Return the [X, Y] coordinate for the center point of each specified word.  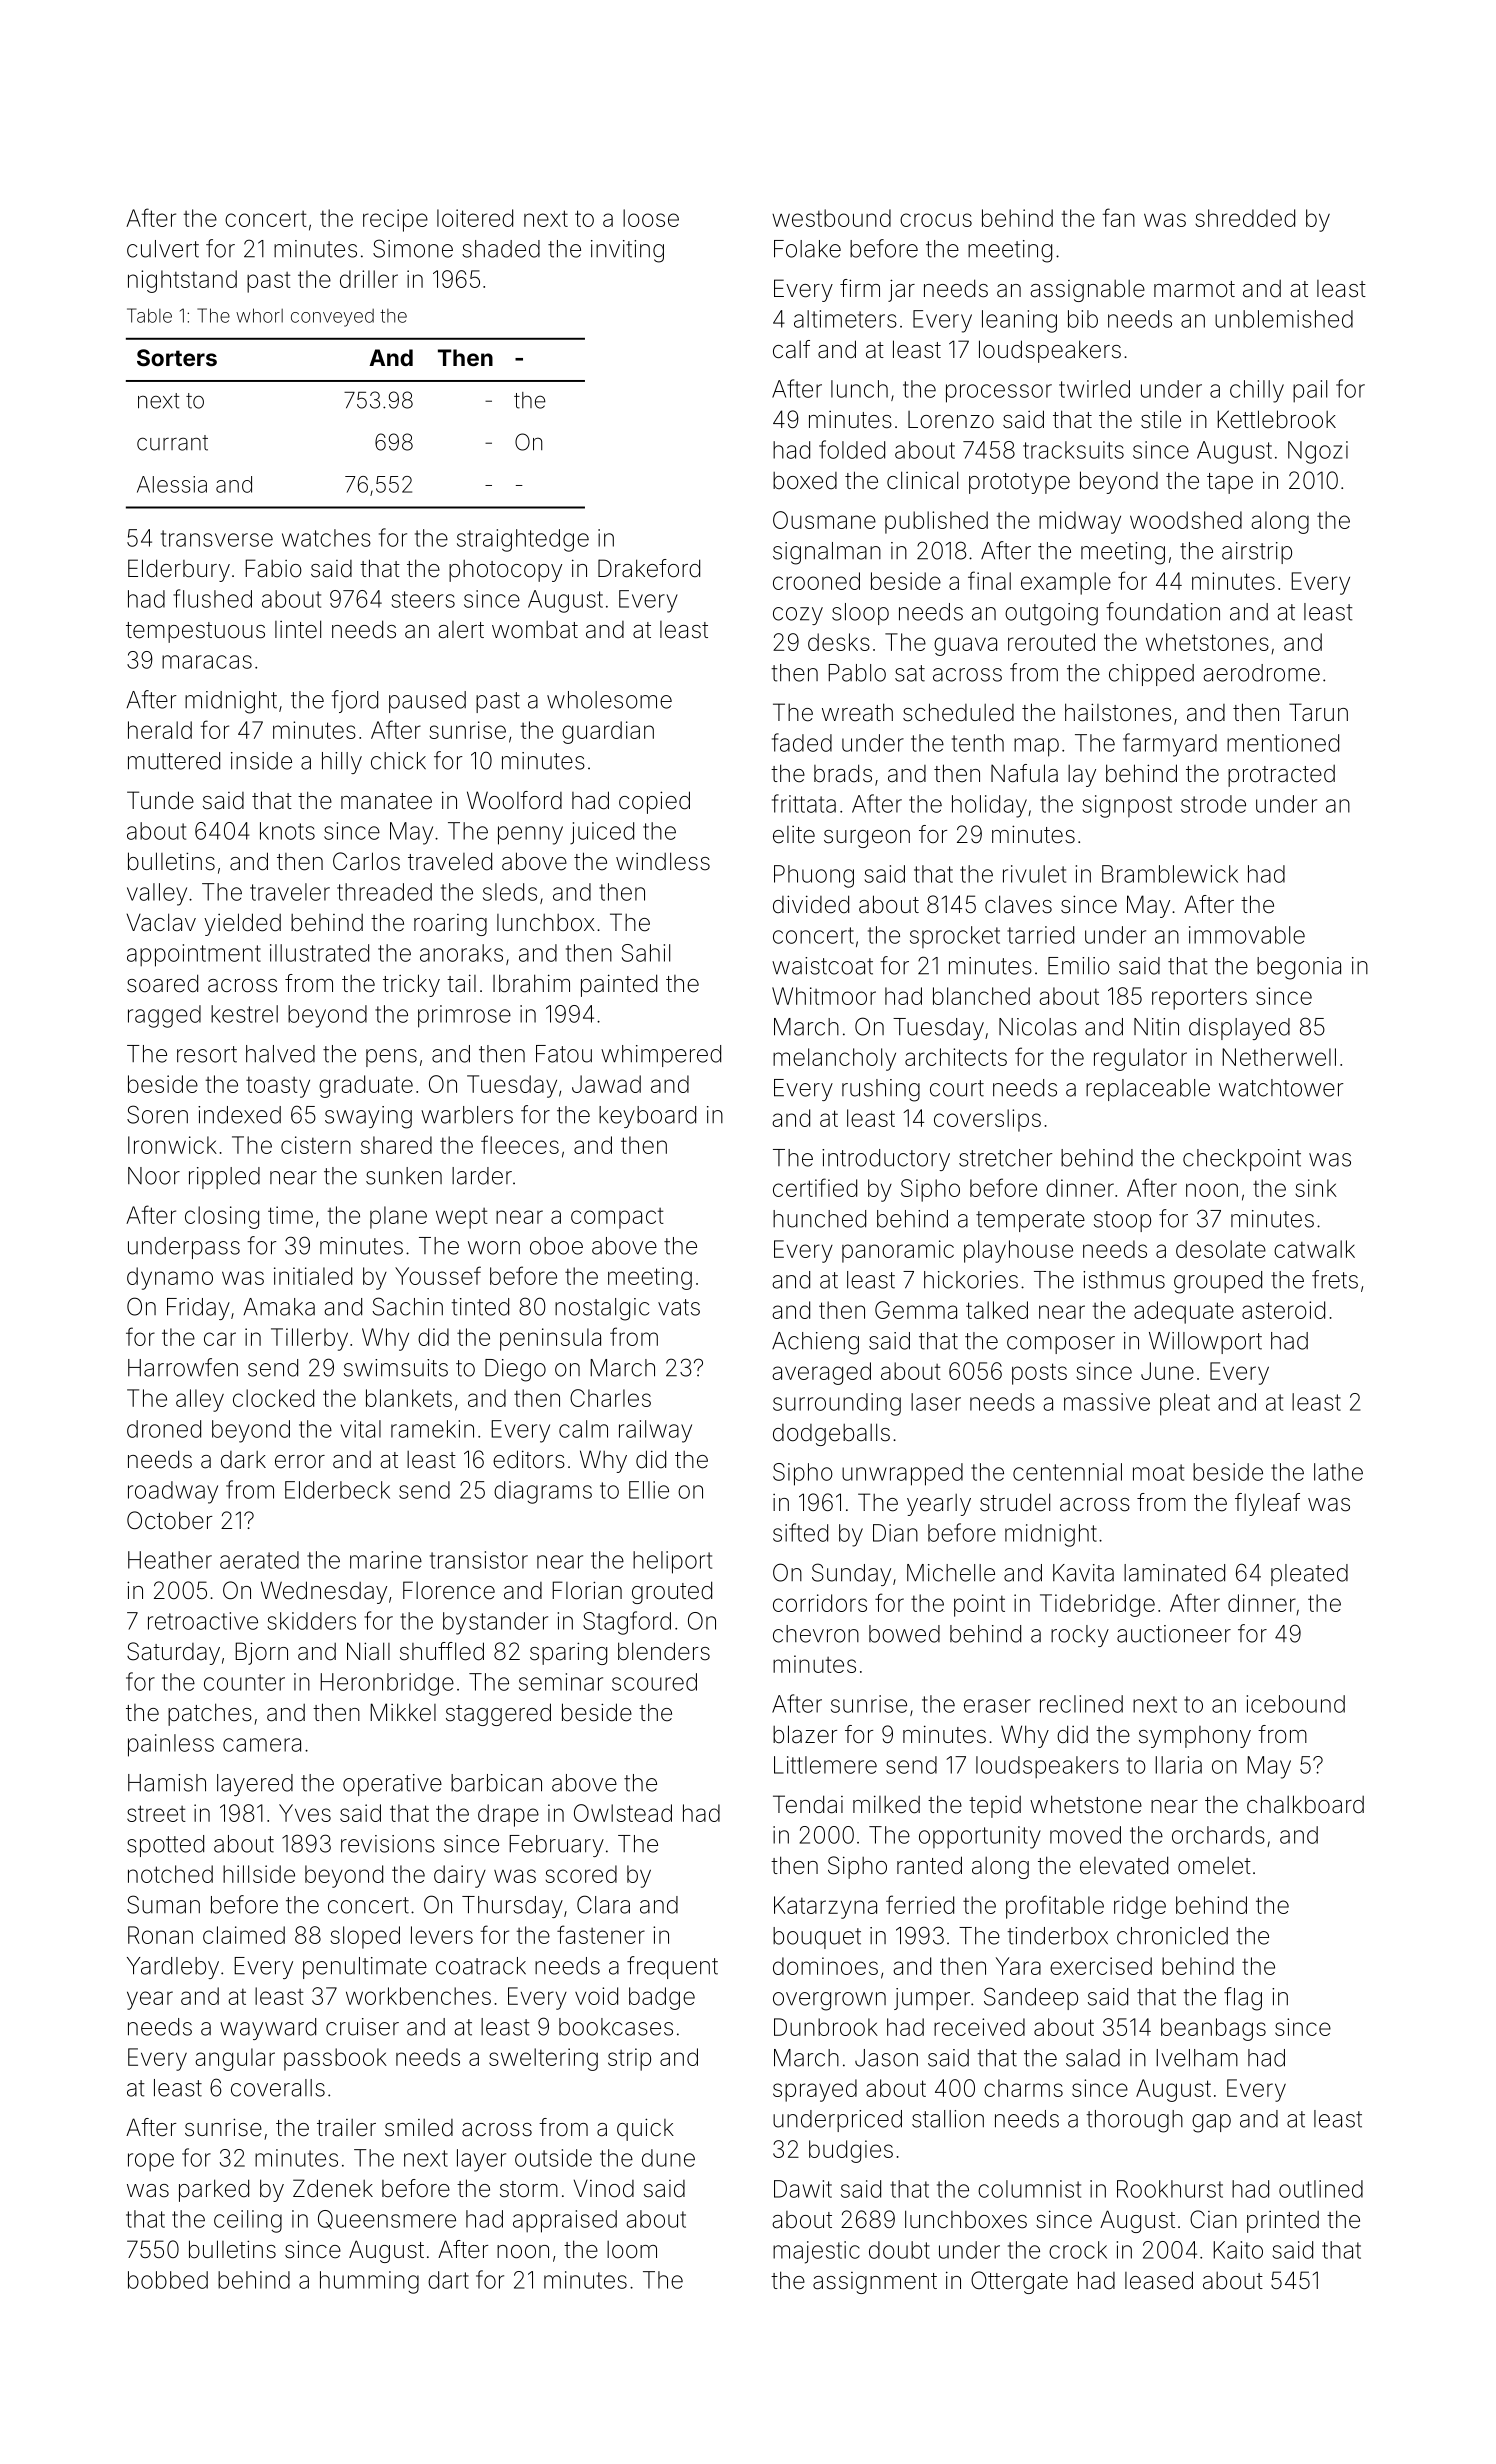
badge [662, 1998]
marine [386, 1560]
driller [369, 279]
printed [1283, 2222]
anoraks [461, 953]
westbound [831, 218]
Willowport [1205, 1343]
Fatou [564, 1054]
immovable [1247, 935]
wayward [268, 2029]
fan [1119, 217]
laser [936, 1402]
